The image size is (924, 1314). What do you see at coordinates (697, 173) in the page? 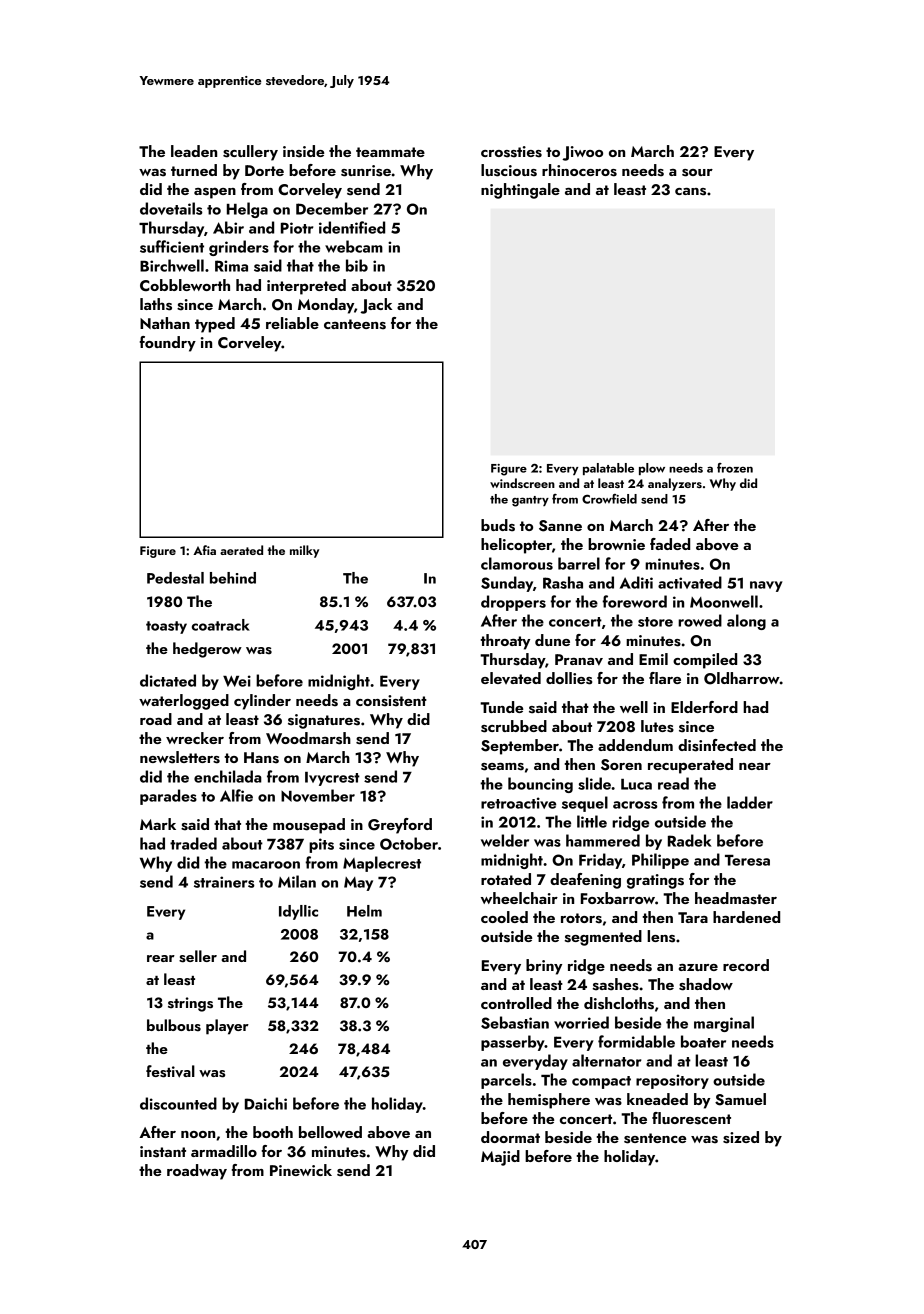
I see `sour` at bounding box center [697, 173].
